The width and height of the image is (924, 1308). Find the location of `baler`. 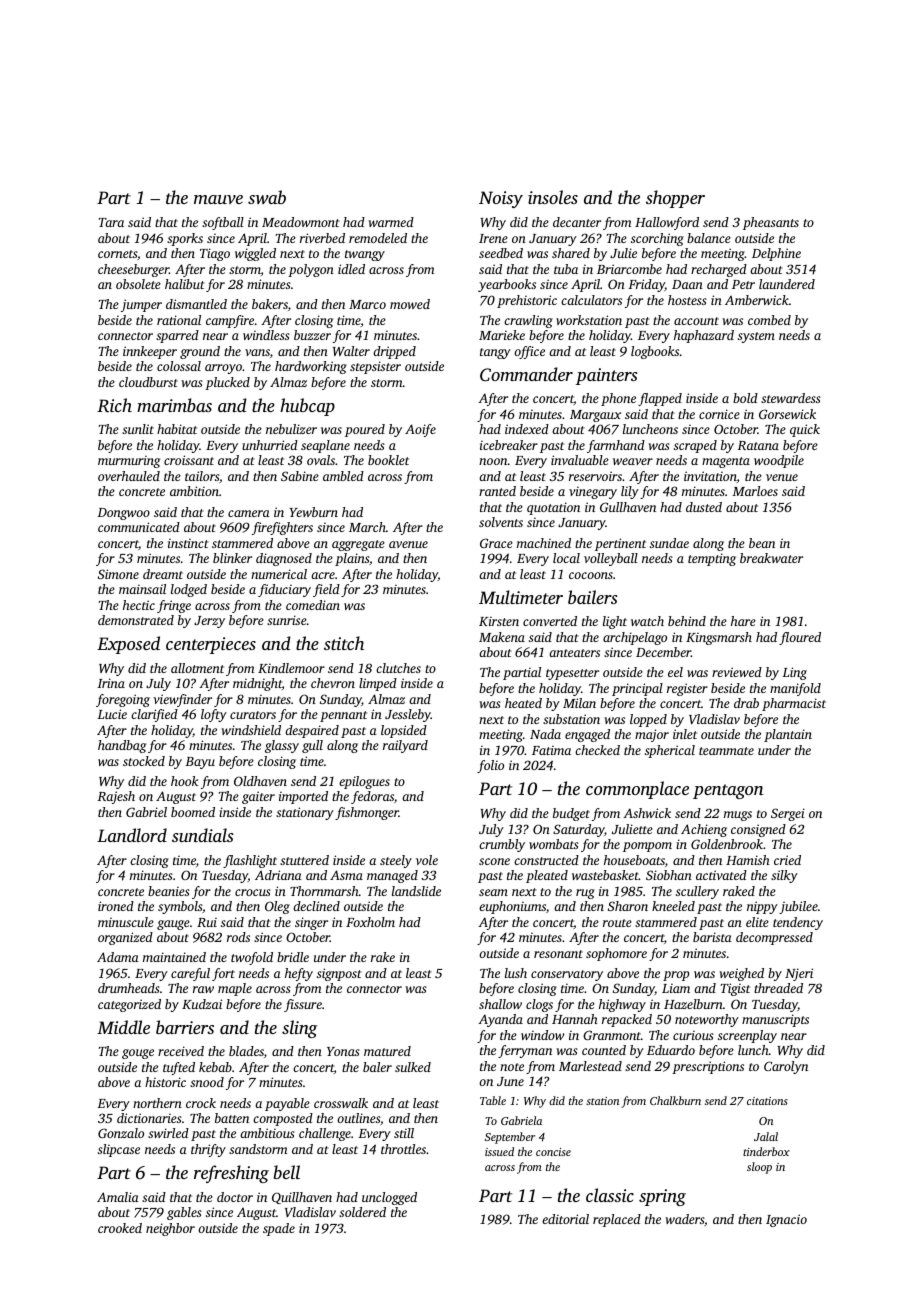

baler is located at coordinates (377, 1067).
